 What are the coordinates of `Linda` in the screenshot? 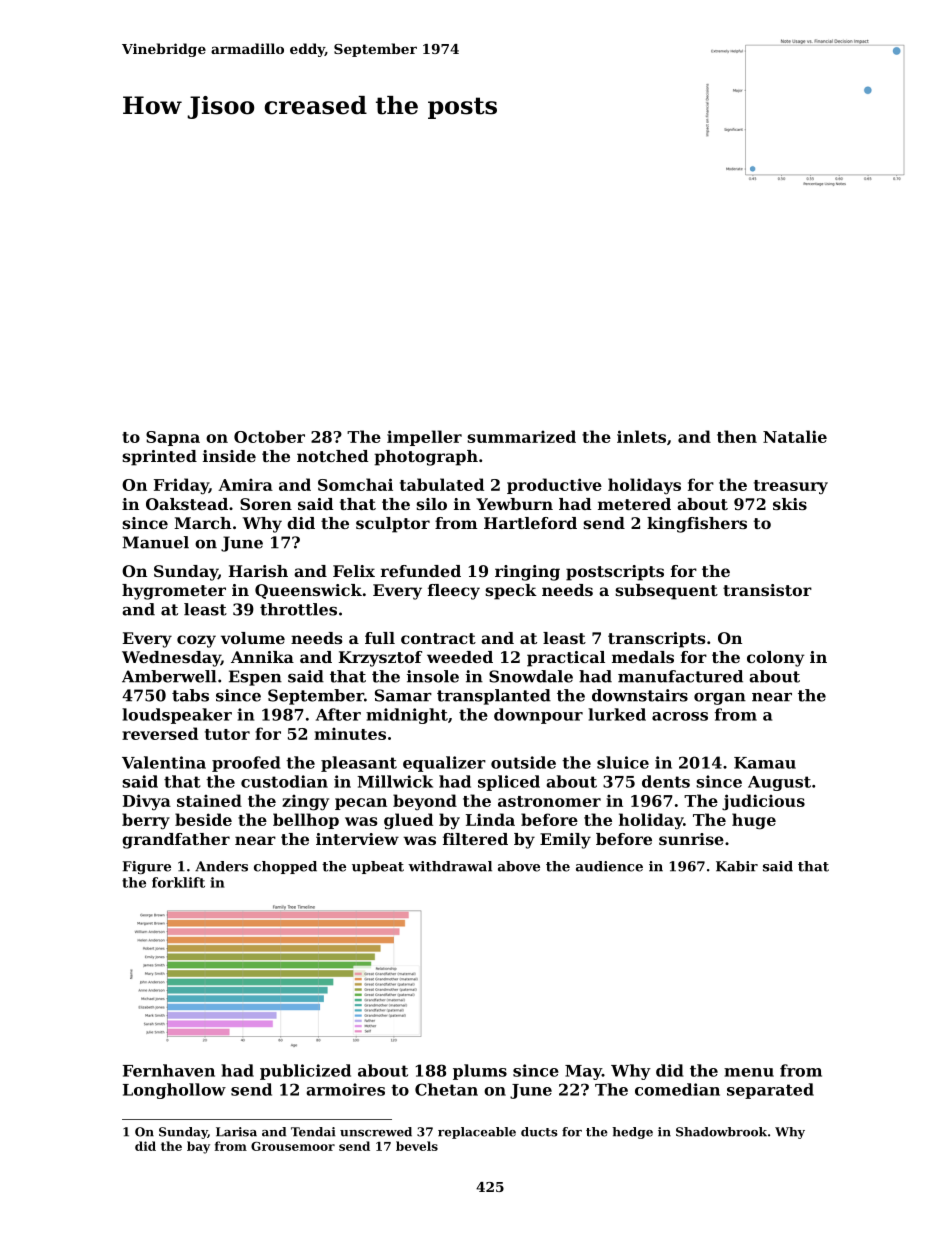 It's located at (490, 819).
